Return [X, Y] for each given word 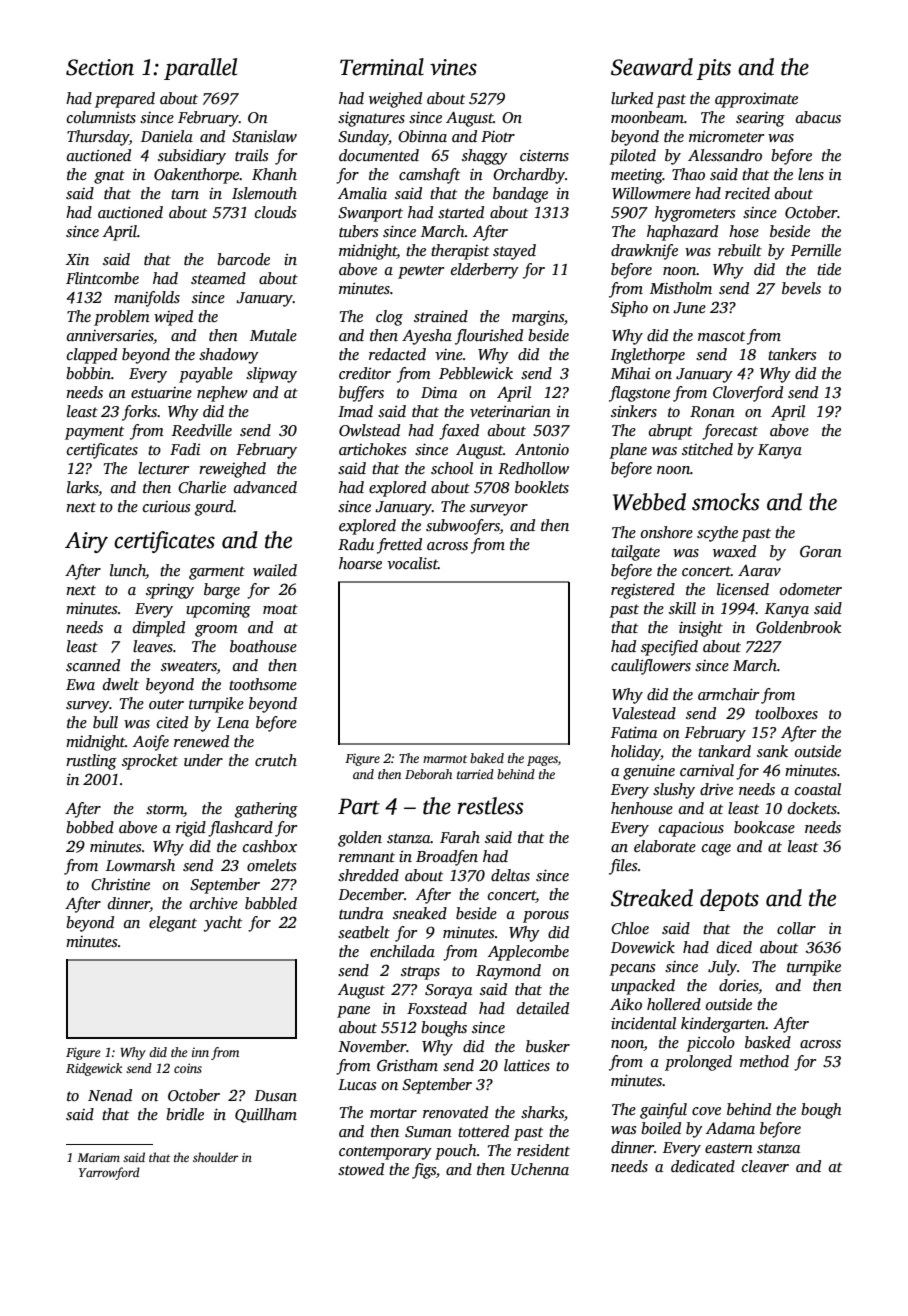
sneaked [420, 913]
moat [280, 609]
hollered [674, 1004]
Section [100, 67]
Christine [120, 884]
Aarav [759, 570]
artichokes [372, 449]
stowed [361, 1169]
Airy [86, 542]
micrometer [726, 136]
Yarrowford [109, 1173]
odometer [811, 589]
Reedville [202, 430]
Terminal [382, 67]
